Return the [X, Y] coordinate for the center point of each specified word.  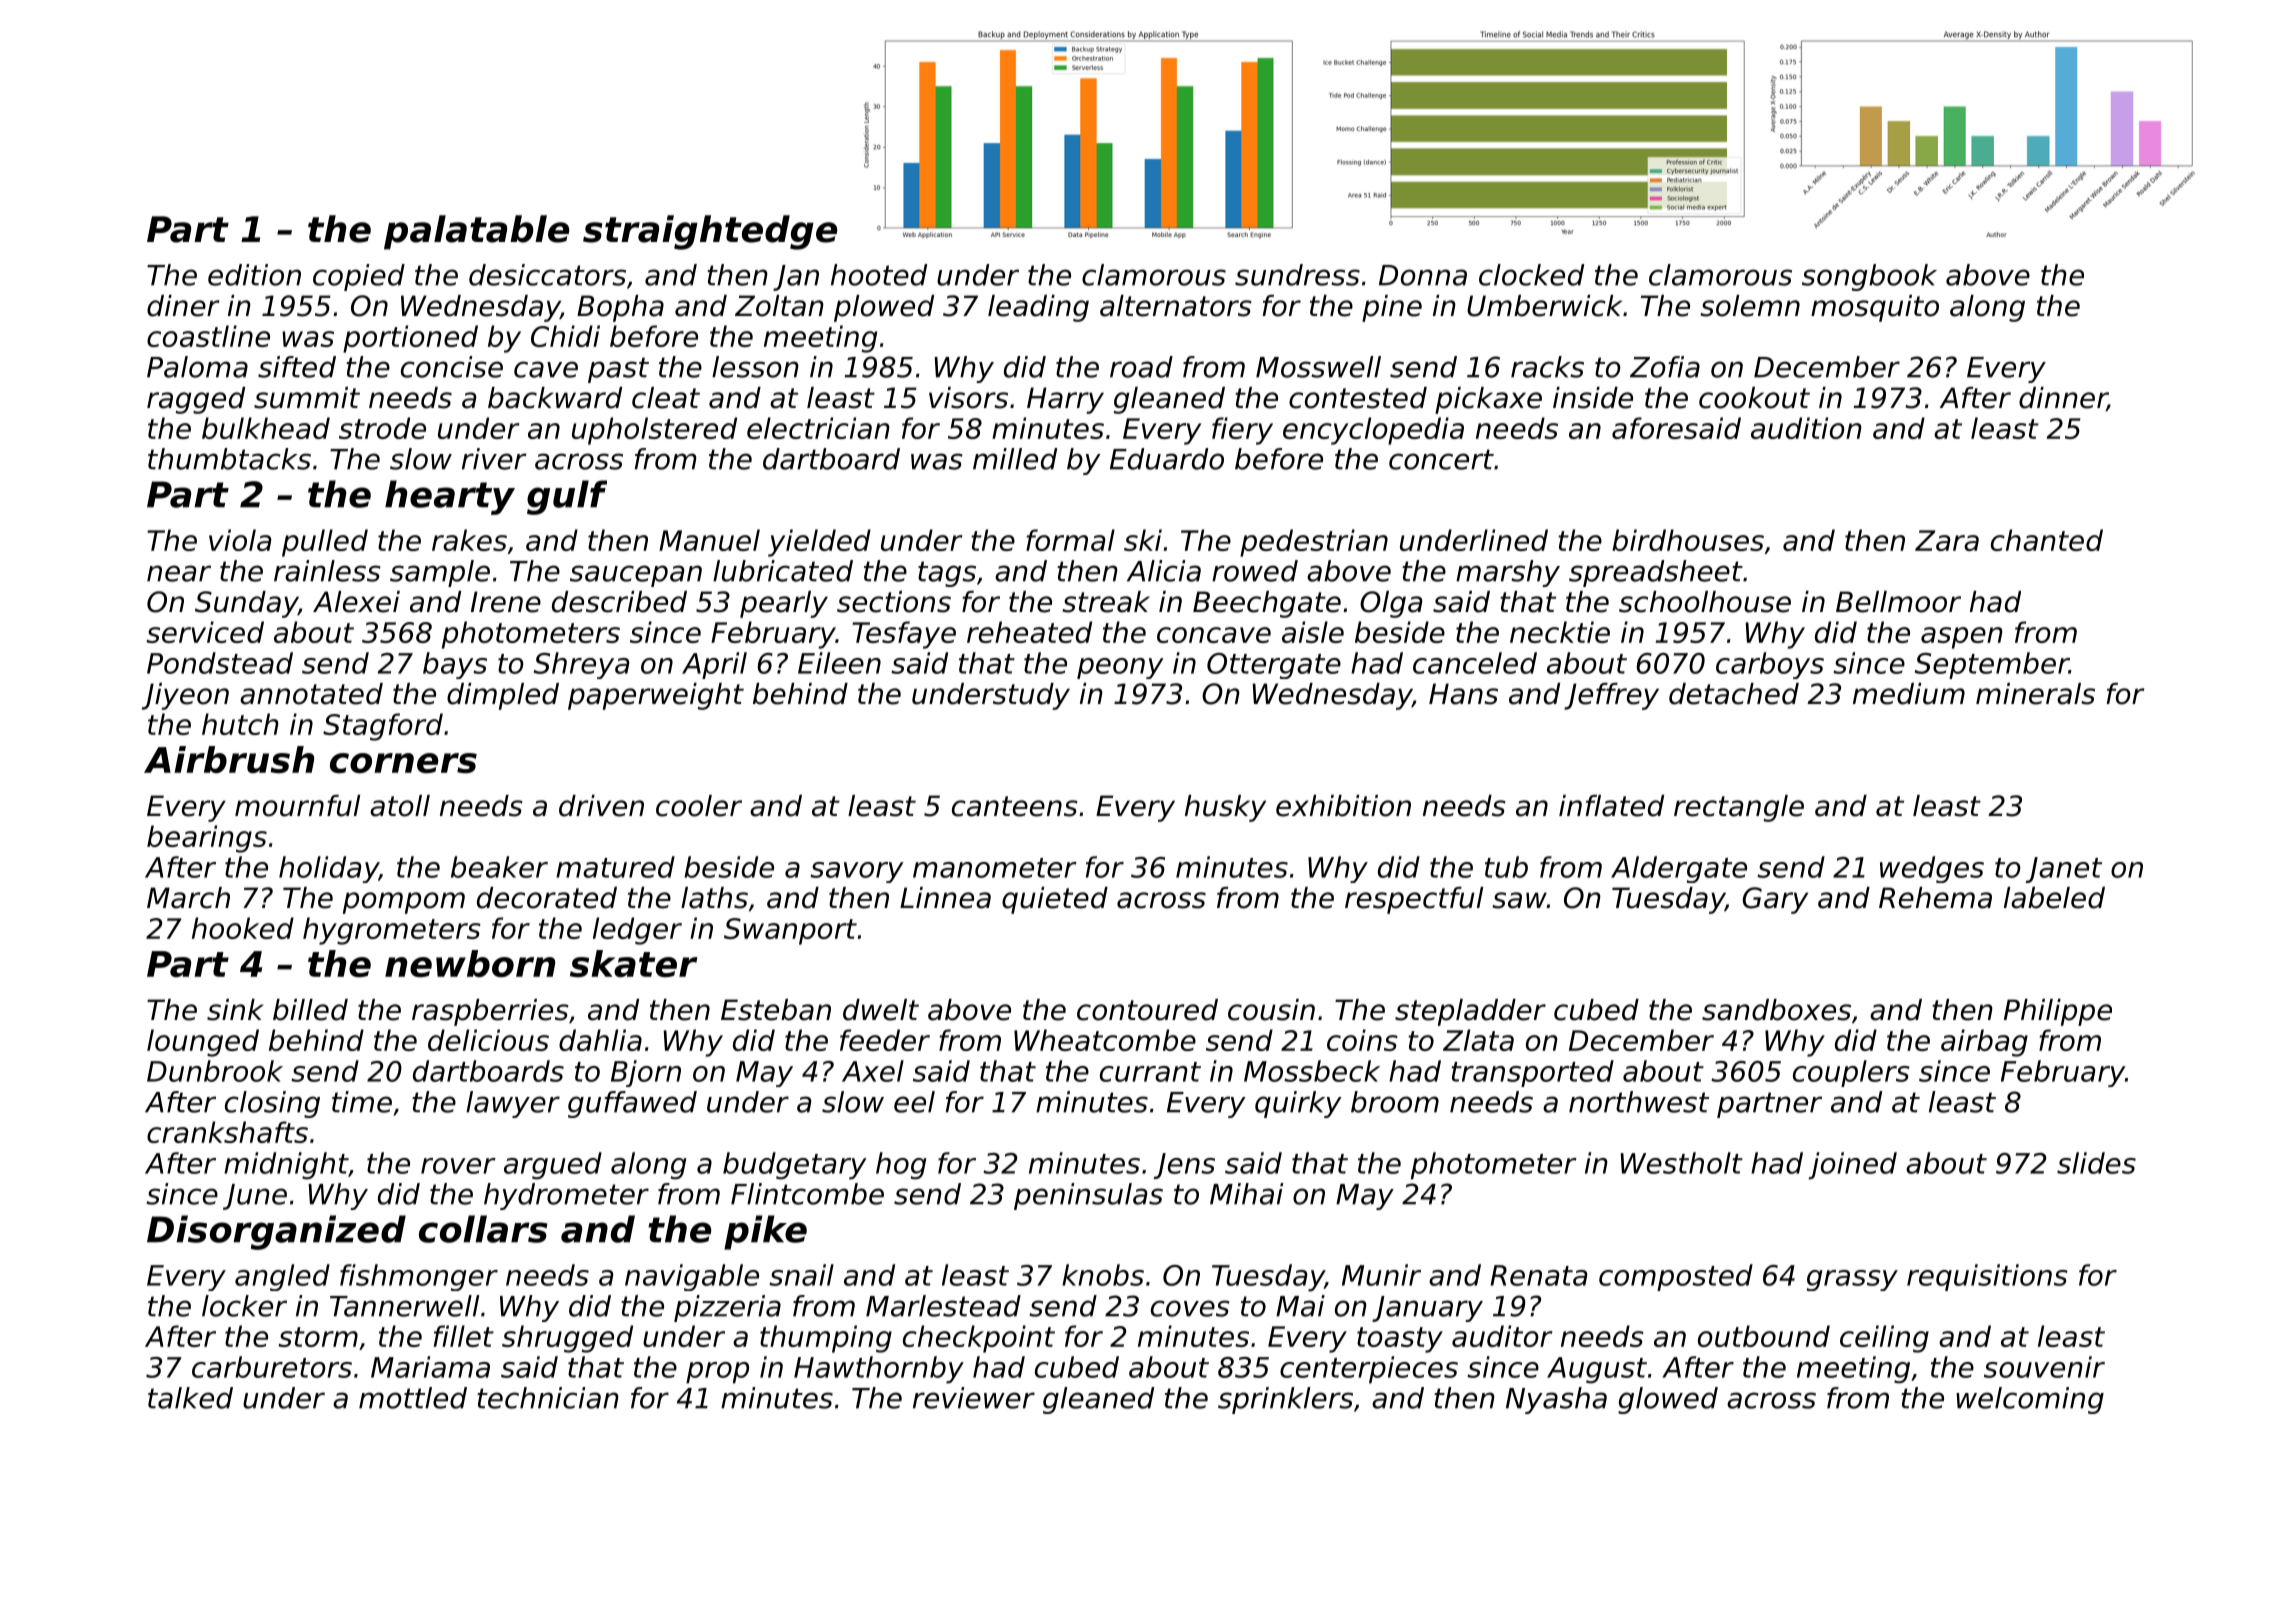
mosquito [1875, 308]
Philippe [2058, 1012]
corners [403, 763]
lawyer [513, 1104]
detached [1734, 694]
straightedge [710, 232]
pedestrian [1314, 543]
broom [1395, 1102]
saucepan [636, 576]
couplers [1851, 1073]
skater [634, 963]
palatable [476, 232]
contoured [1147, 1010]
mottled [413, 1398]
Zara [1947, 540]
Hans [1463, 694]
